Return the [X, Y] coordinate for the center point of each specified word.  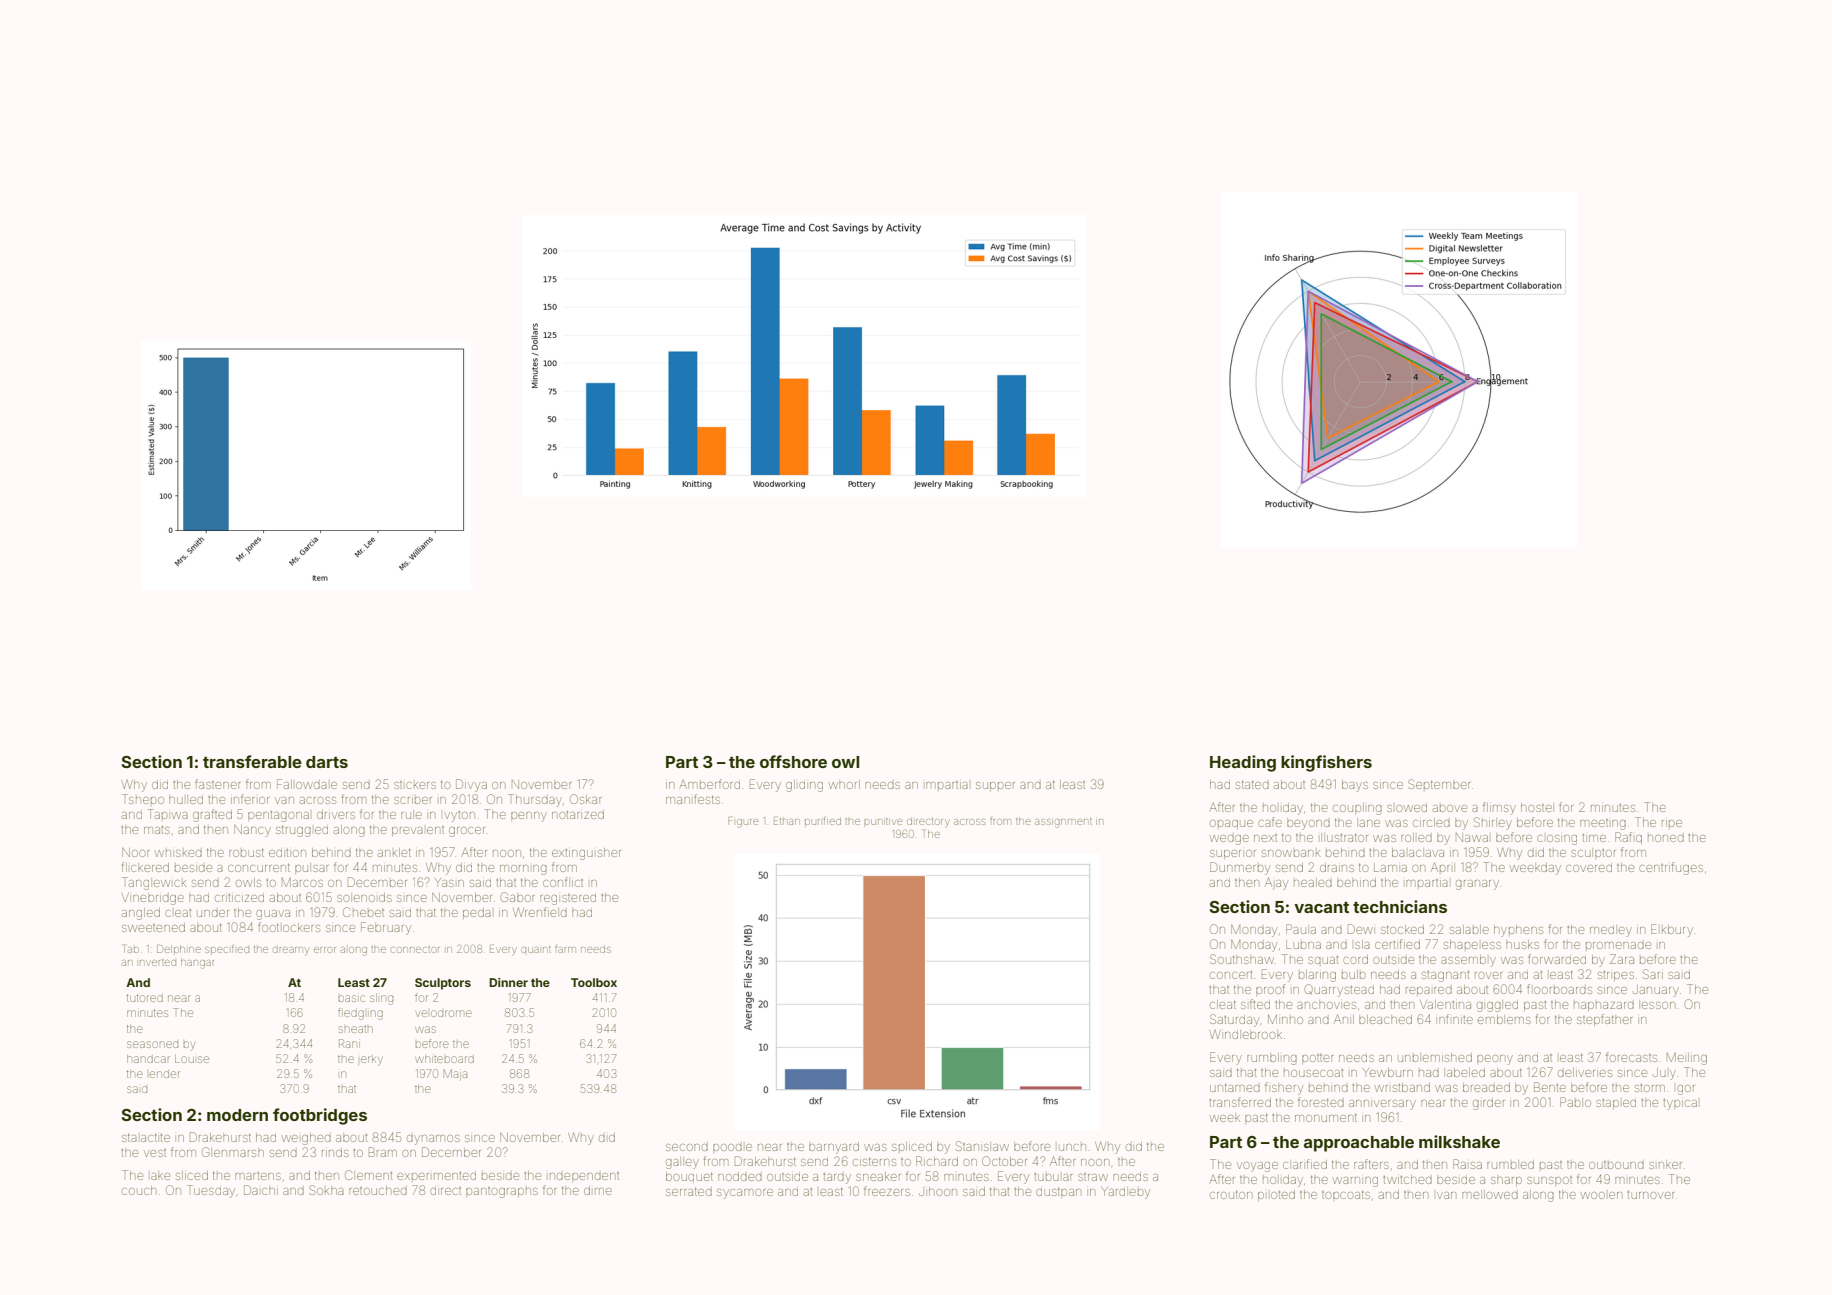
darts [327, 762]
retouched [378, 1190]
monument [1326, 1118]
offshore [793, 761]
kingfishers [1326, 763]
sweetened [153, 927]
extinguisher [586, 854]
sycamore [745, 1194]
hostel [1536, 807]
